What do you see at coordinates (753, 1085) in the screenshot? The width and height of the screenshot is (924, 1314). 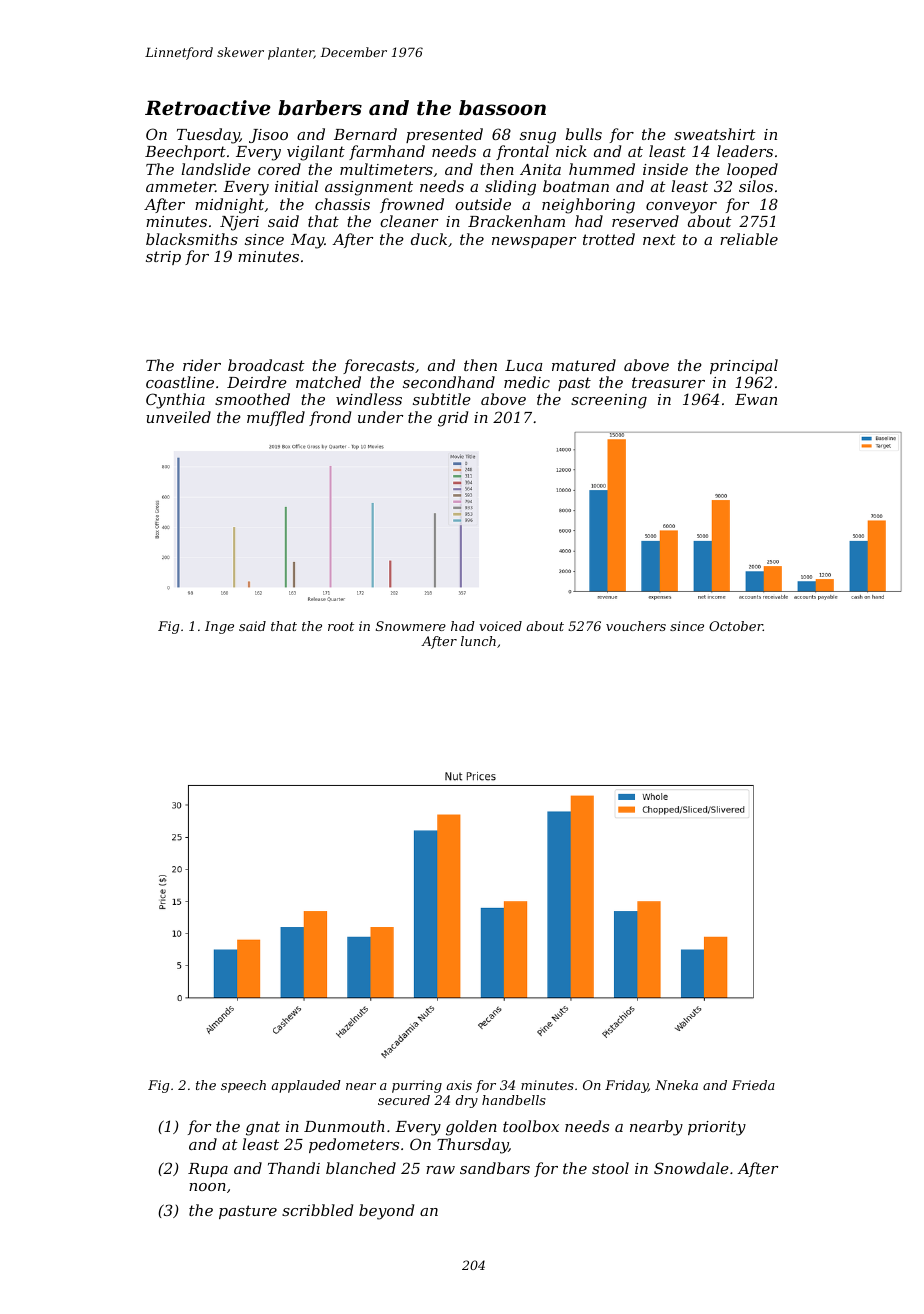 I see `Frieda` at bounding box center [753, 1085].
